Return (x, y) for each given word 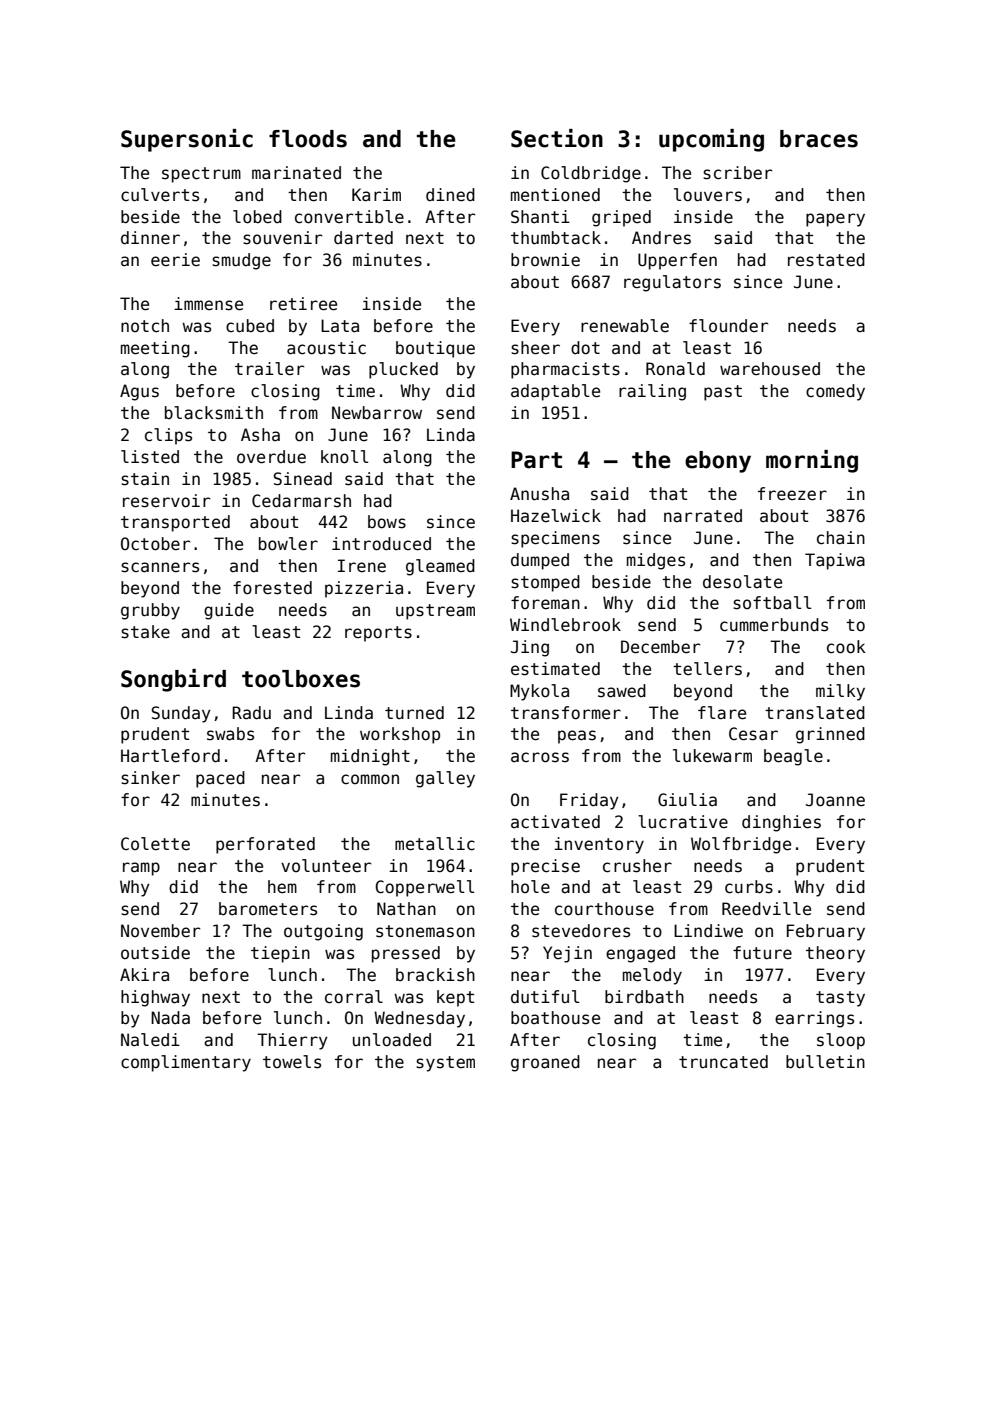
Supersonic (187, 140)
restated (826, 260)
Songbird (173, 680)
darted (363, 238)
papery (835, 220)
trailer (269, 369)
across (540, 757)
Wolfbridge (741, 845)
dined (450, 195)
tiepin (280, 954)
